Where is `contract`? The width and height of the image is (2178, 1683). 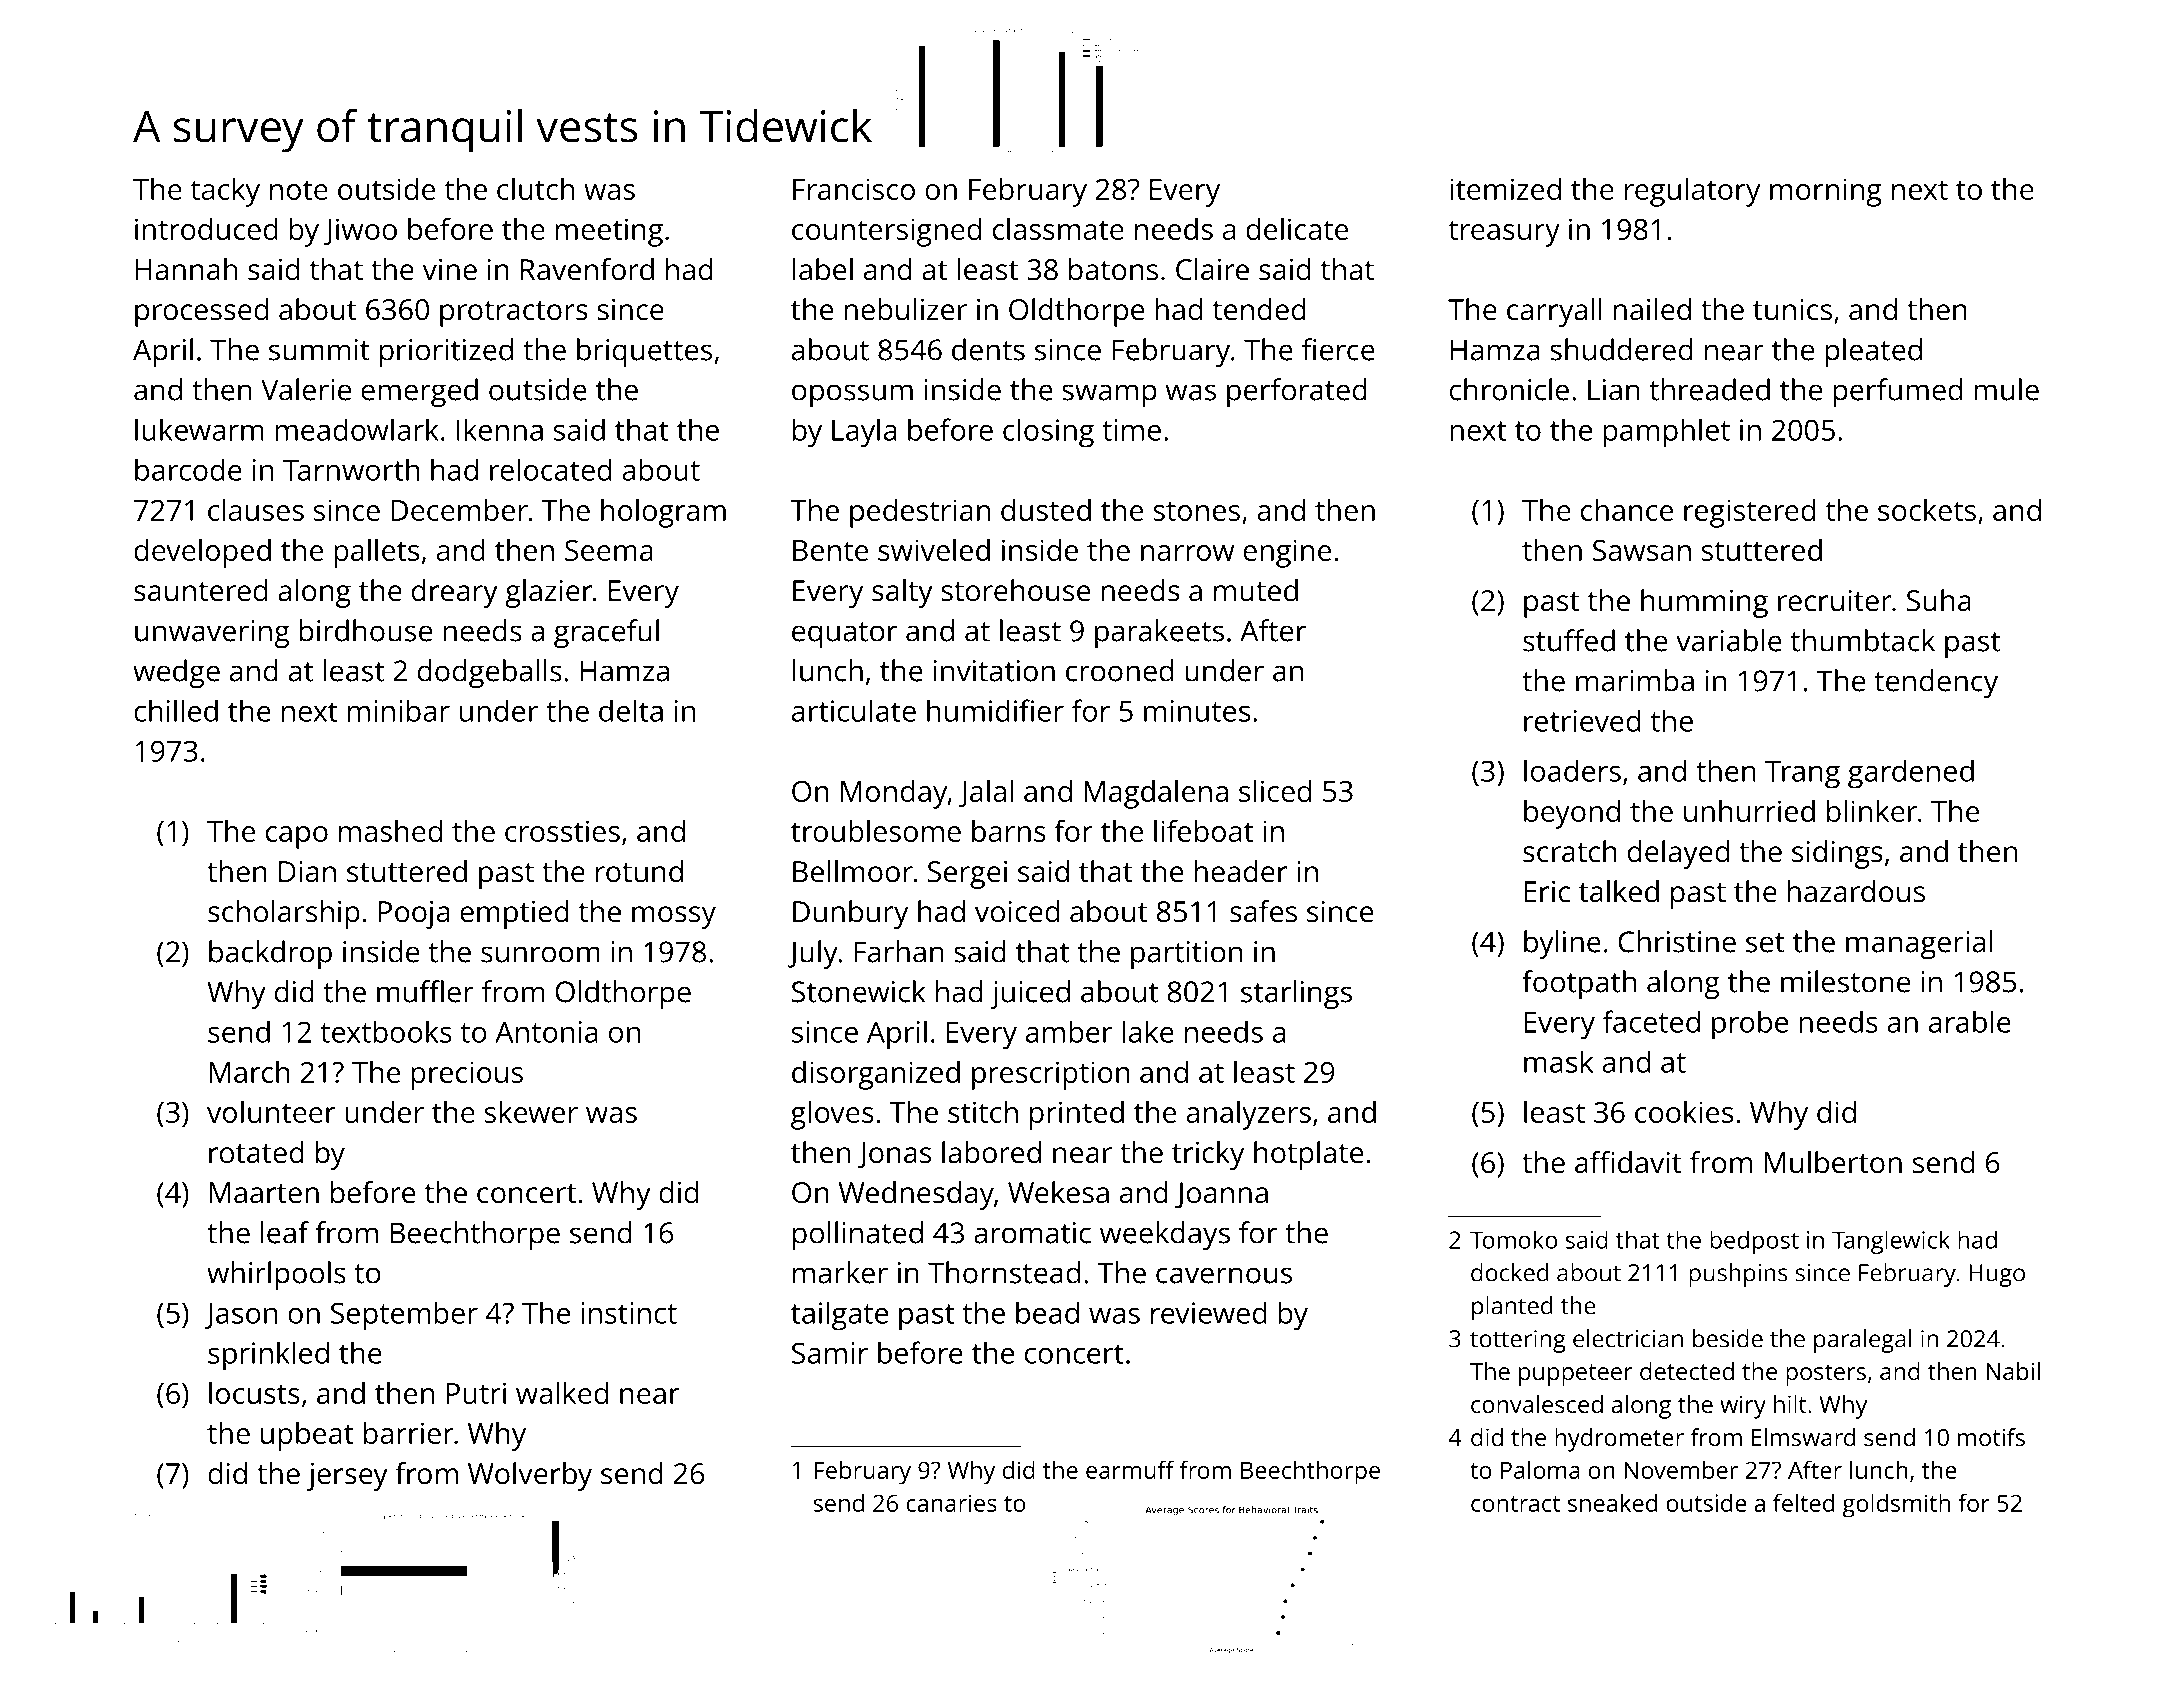 contract is located at coordinates (1515, 1504).
